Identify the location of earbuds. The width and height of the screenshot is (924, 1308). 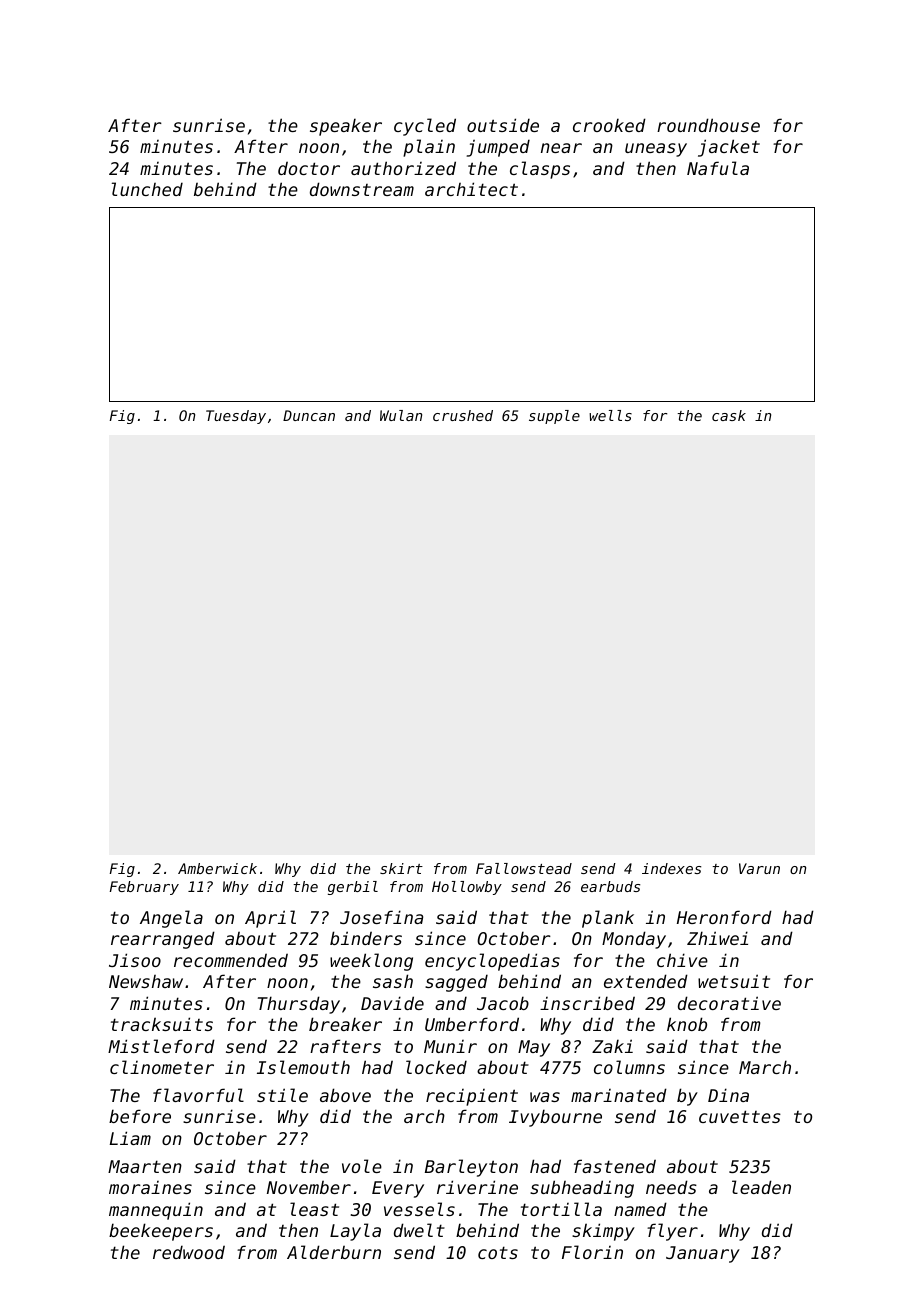
(610, 886).
